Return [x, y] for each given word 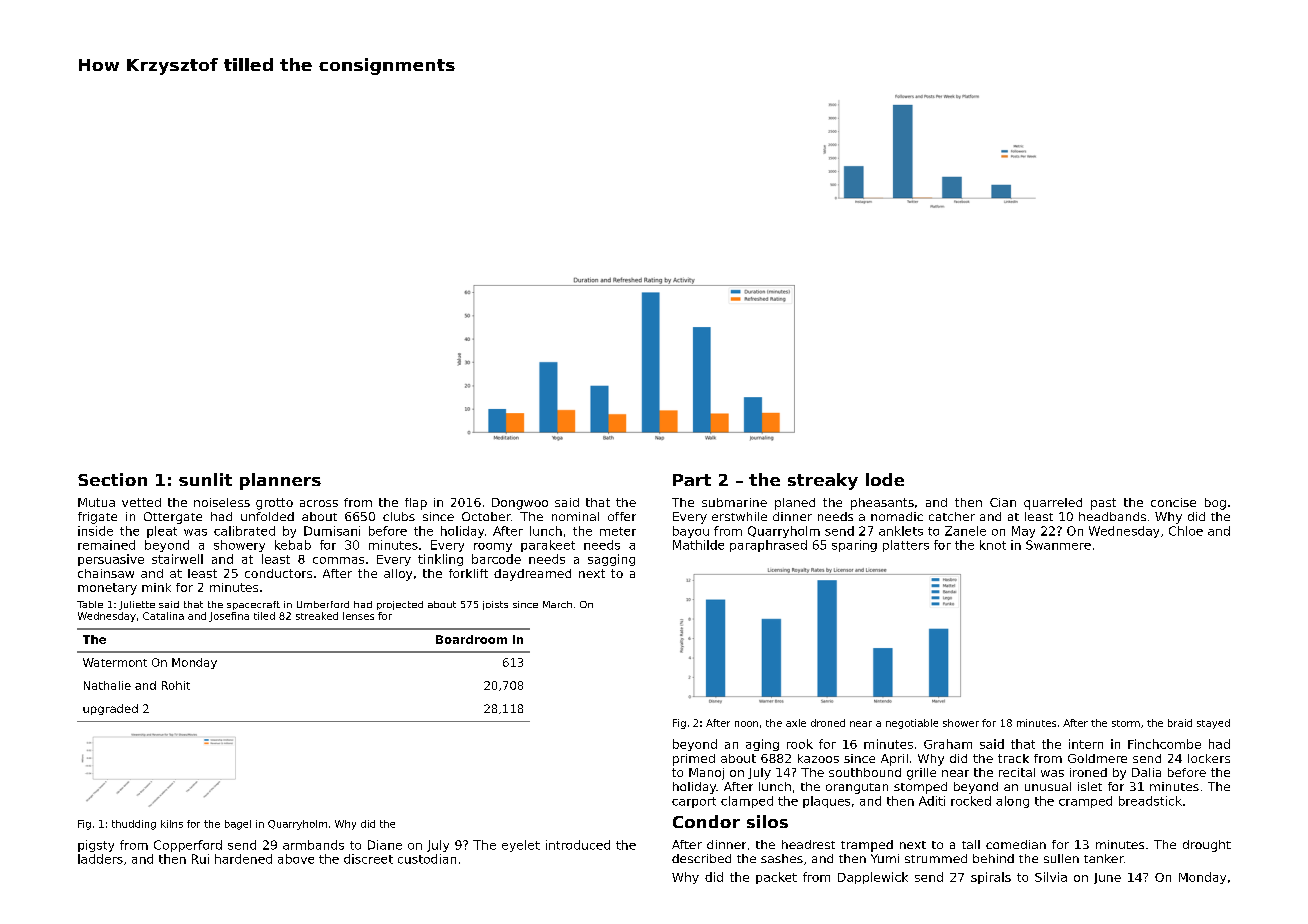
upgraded [110, 709]
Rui [200, 859]
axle [796, 723]
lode [885, 479]
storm [1126, 723]
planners [280, 481]
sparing [854, 546]
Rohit [176, 685]
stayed [1213, 724]
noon [746, 724]
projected [400, 605]
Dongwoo [520, 504]
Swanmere [1058, 545]
